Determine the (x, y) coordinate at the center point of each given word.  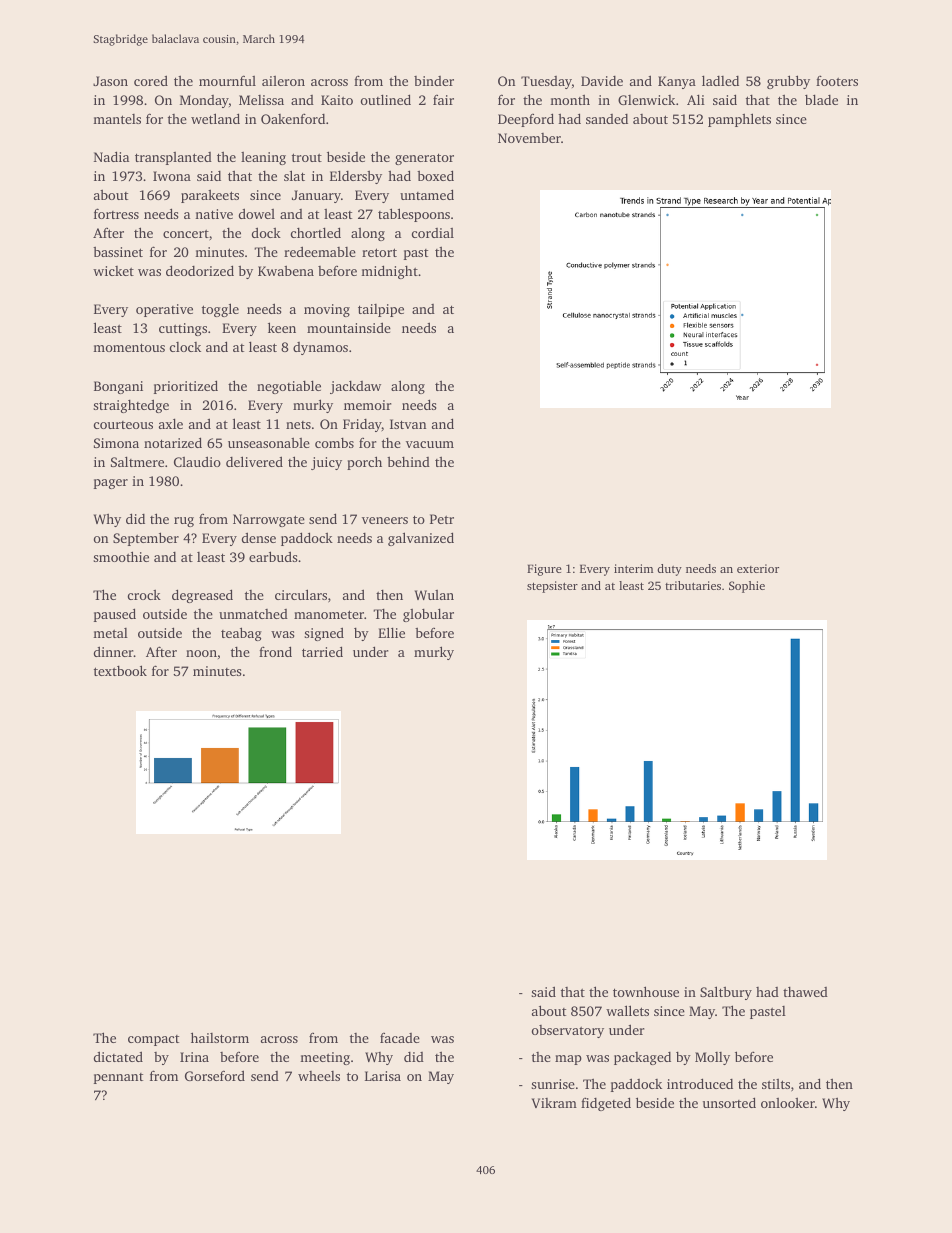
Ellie (391, 632)
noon (201, 653)
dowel (257, 213)
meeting (325, 1058)
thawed (805, 992)
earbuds (273, 556)
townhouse (646, 991)
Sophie (747, 587)
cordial (433, 233)
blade (821, 99)
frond (275, 651)
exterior (758, 568)
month (570, 99)
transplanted (173, 158)
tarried (322, 651)
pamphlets (739, 120)
